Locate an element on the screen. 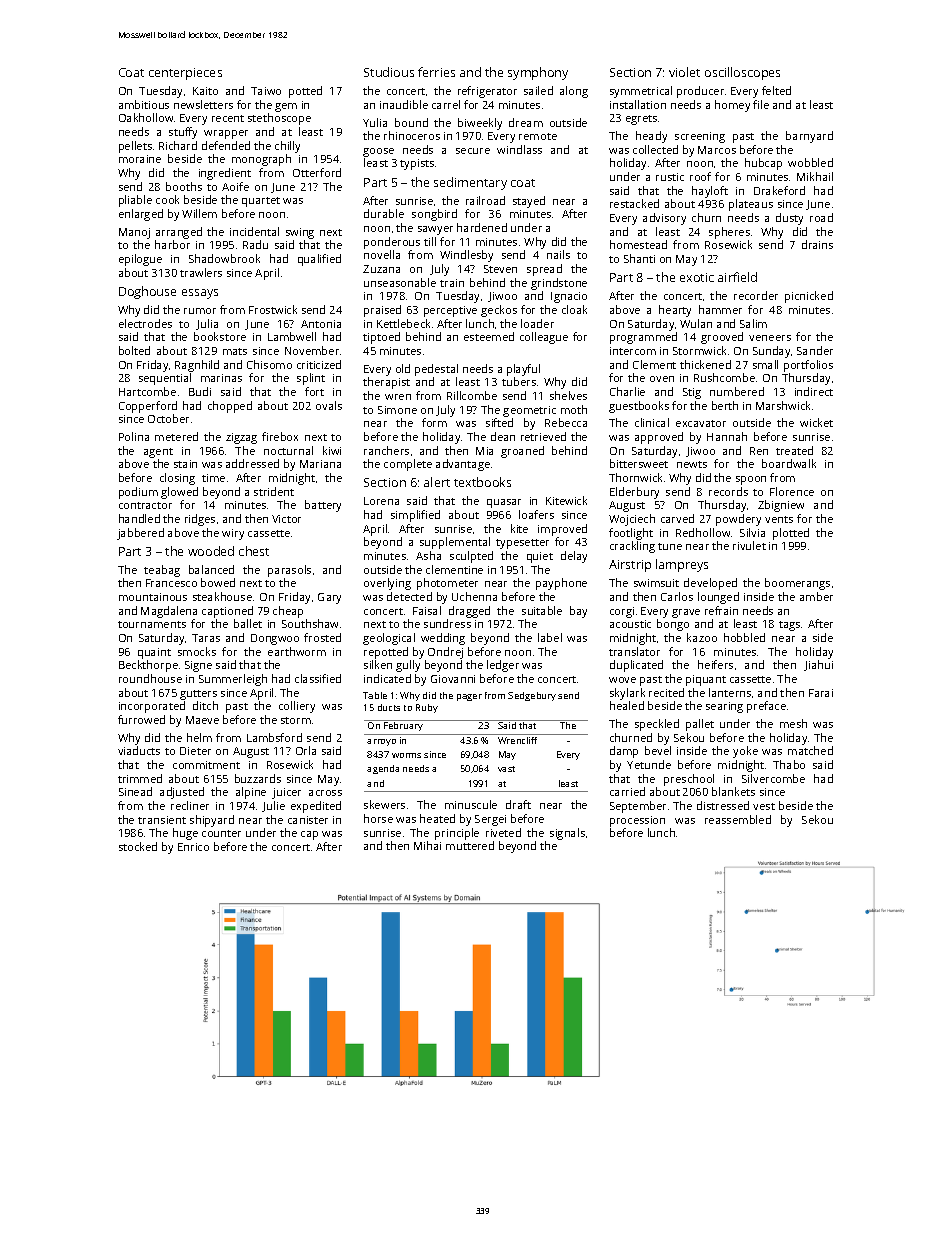 Image resolution: width=952 pixels, height=1233 pixels. Studious is located at coordinates (389, 72).
